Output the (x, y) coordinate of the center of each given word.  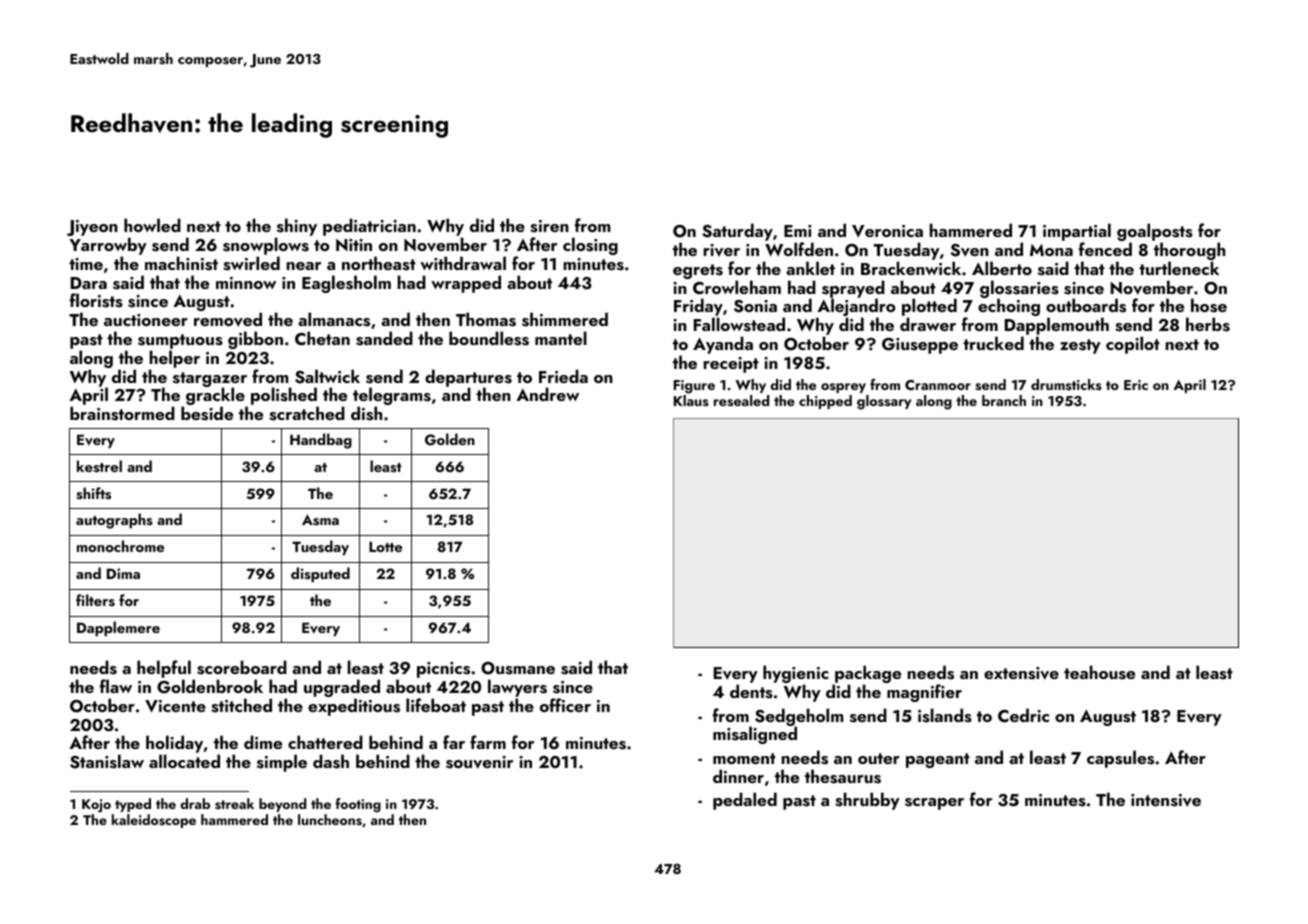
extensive (1021, 673)
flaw (116, 686)
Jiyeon (92, 228)
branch (1004, 400)
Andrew (547, 394)
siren (549, 226)
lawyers (517, 688)
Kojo (96, 806)
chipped (825, 402)
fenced (1105, 249)
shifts (93, 493)
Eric (1136, 385)
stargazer (210, 380)
